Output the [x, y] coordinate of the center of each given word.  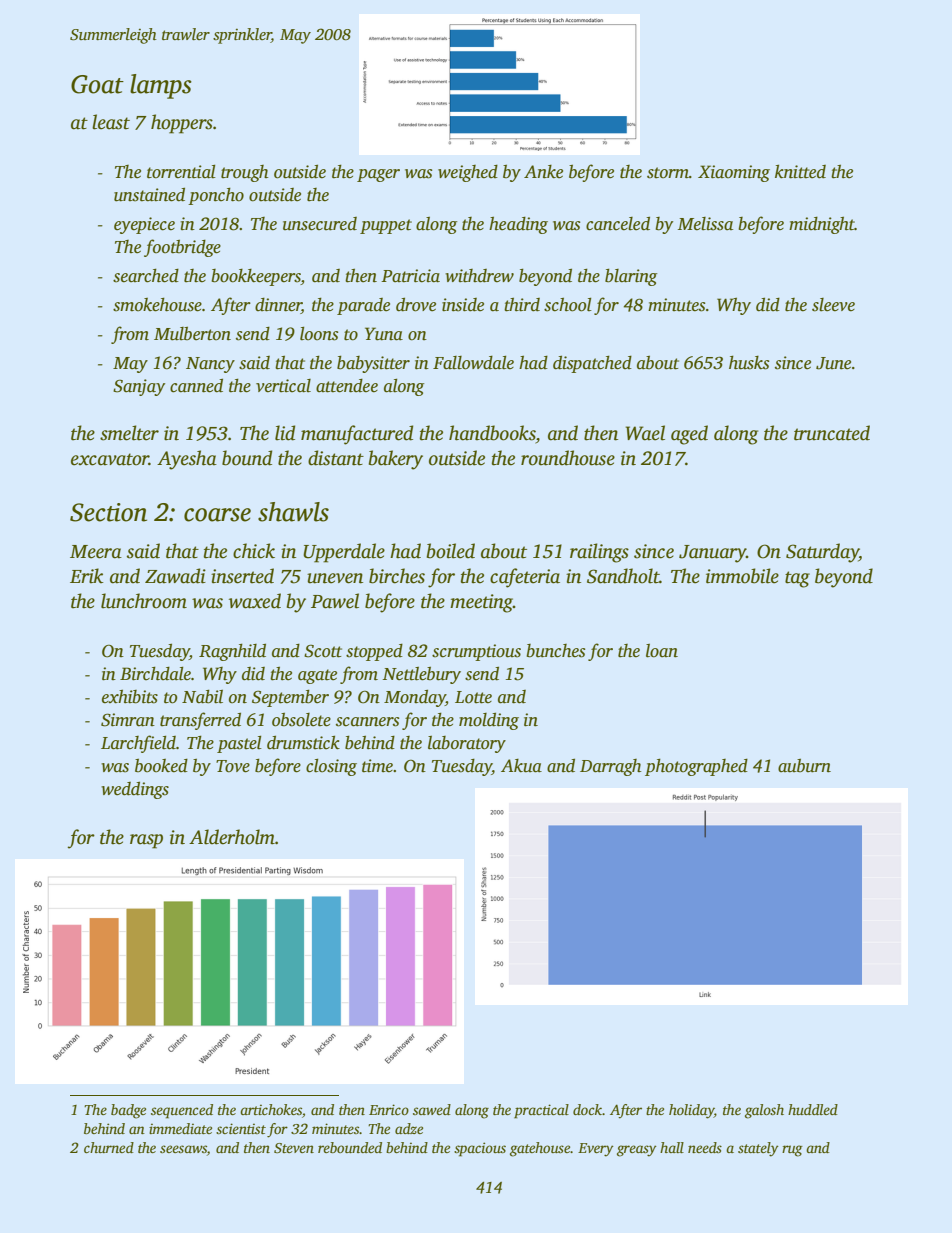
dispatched [592, 364]
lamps [161, 86]
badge [128, 1111]
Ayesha [187, 460]
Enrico [389, 1109]
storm [668, 173]
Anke [543, 172]
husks [749, 362]
